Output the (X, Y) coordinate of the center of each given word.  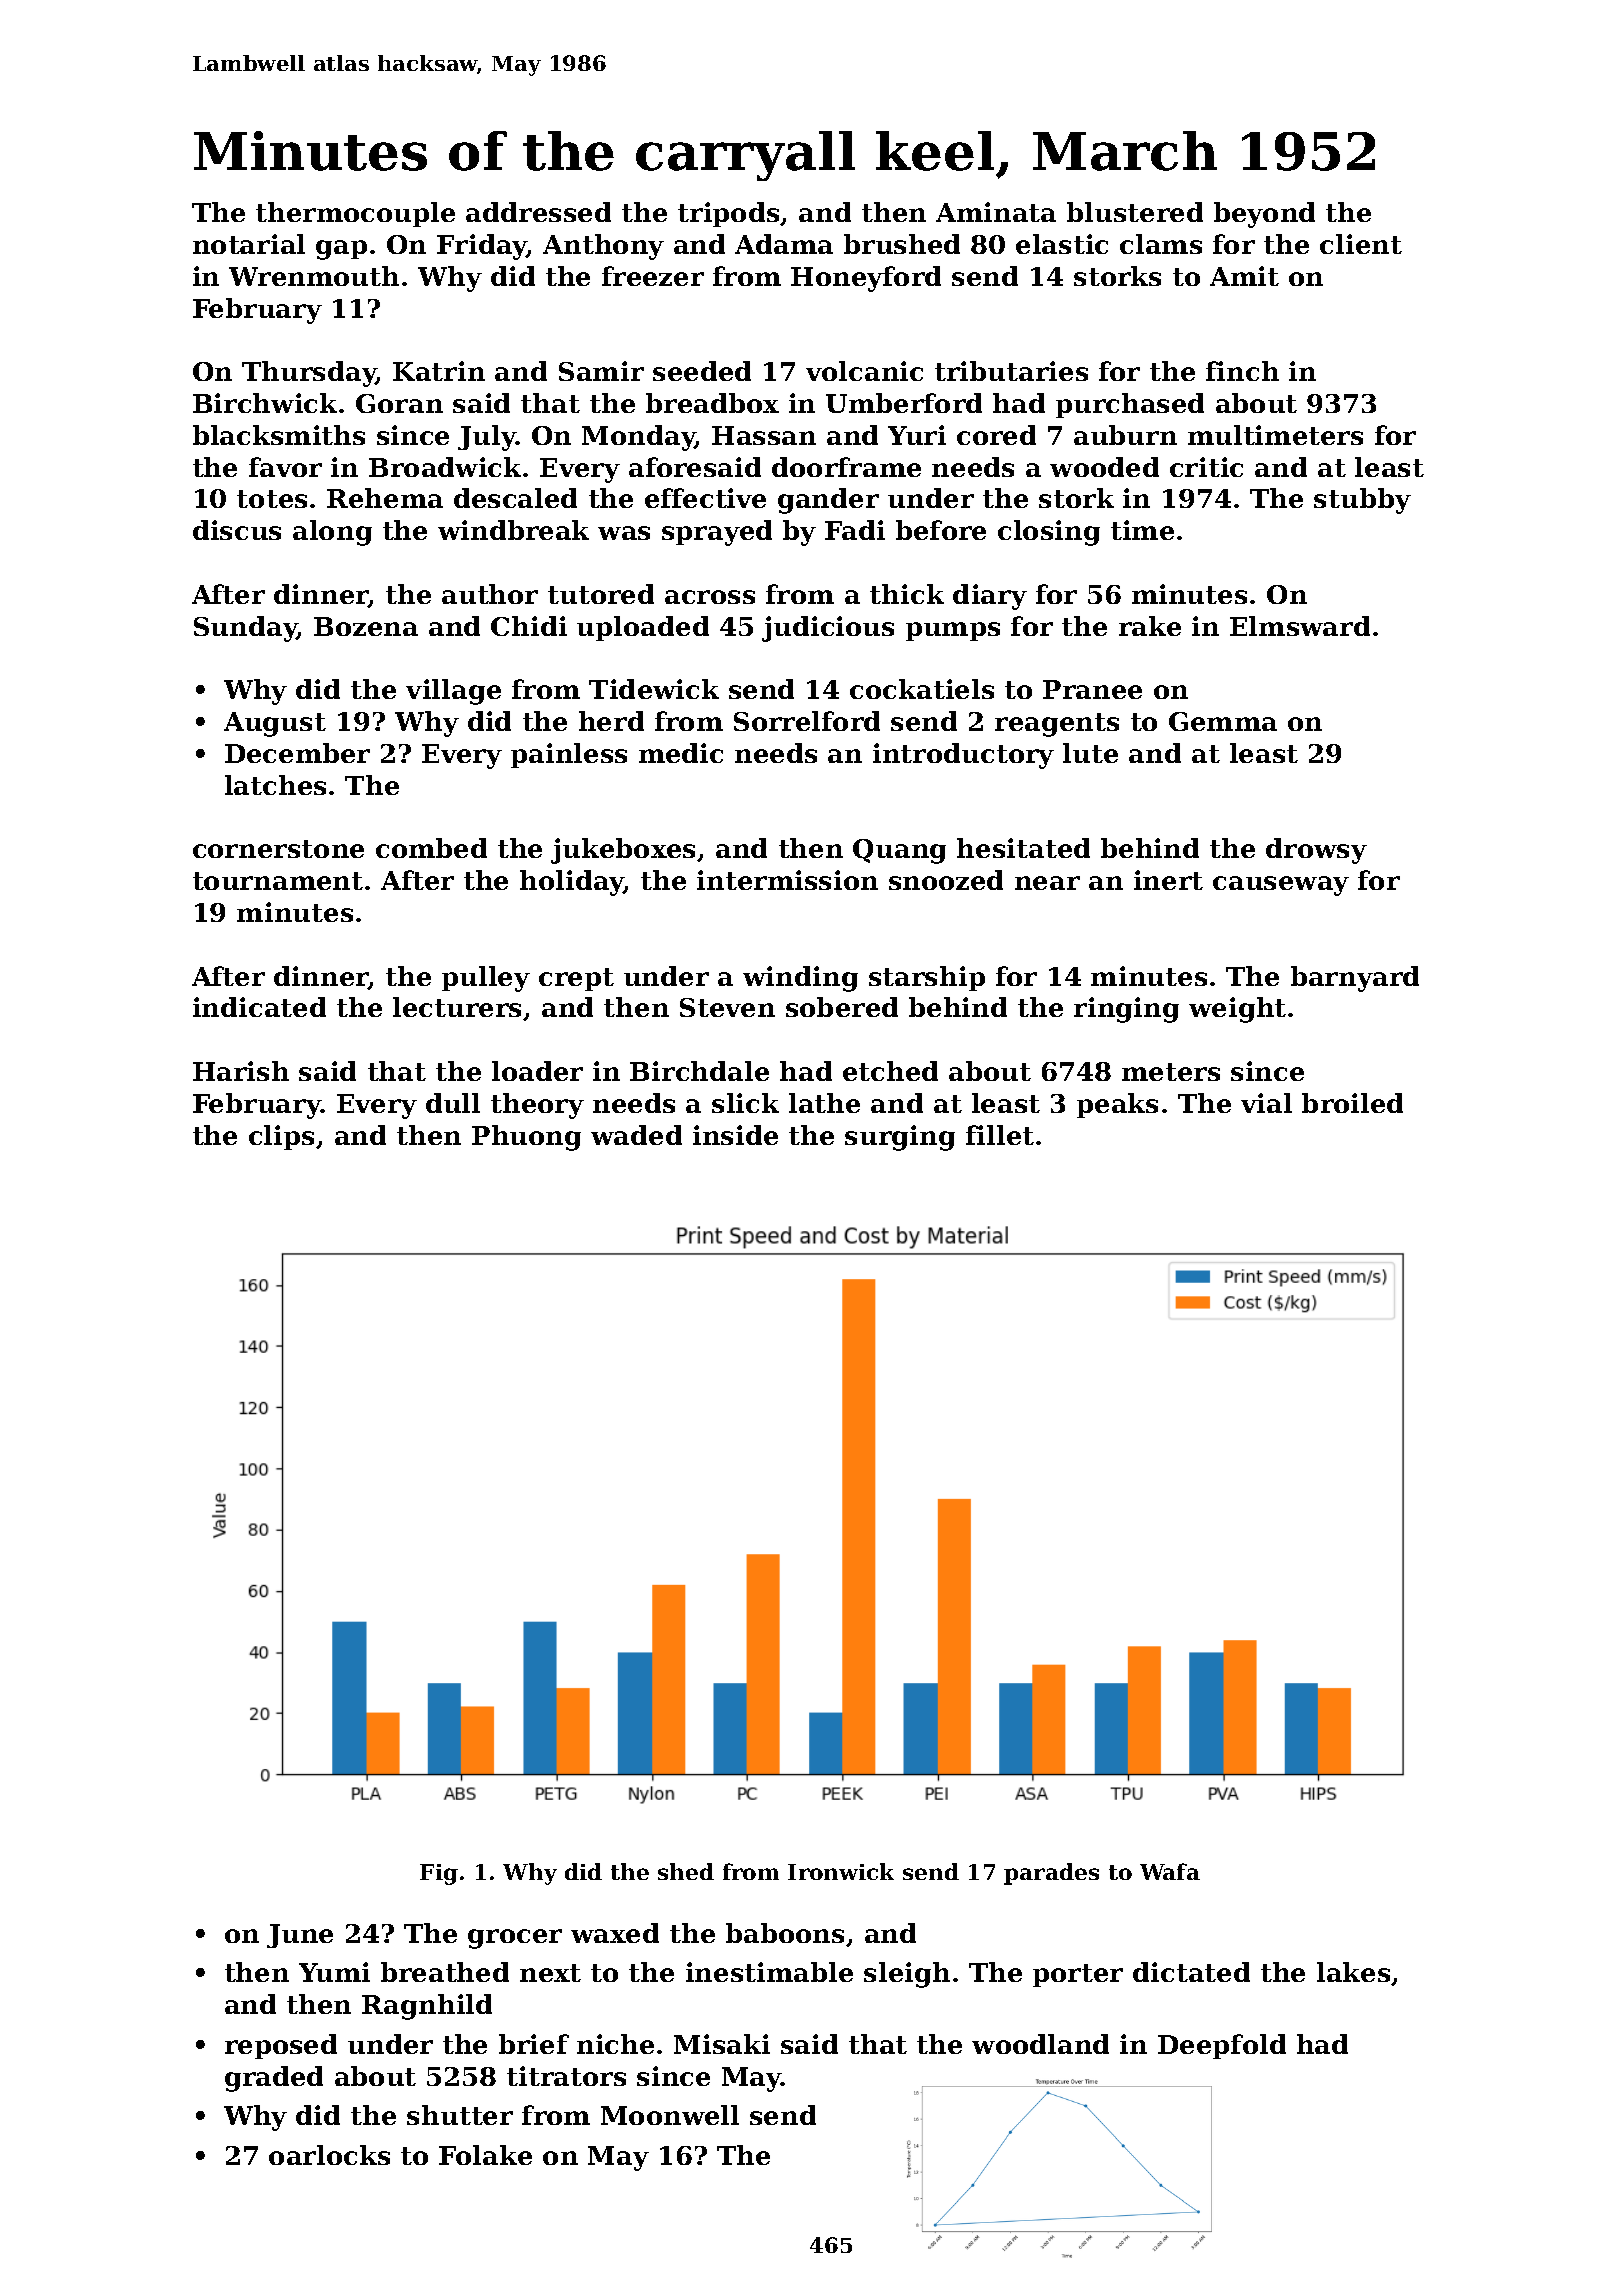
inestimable (769, 1972)
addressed (538, 212)
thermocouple (355, 214)
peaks (1117, 1105)
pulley (486, 979)
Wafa (1170, 1871)
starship (927, 978)
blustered (1135, 212)
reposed (281, 2046)
